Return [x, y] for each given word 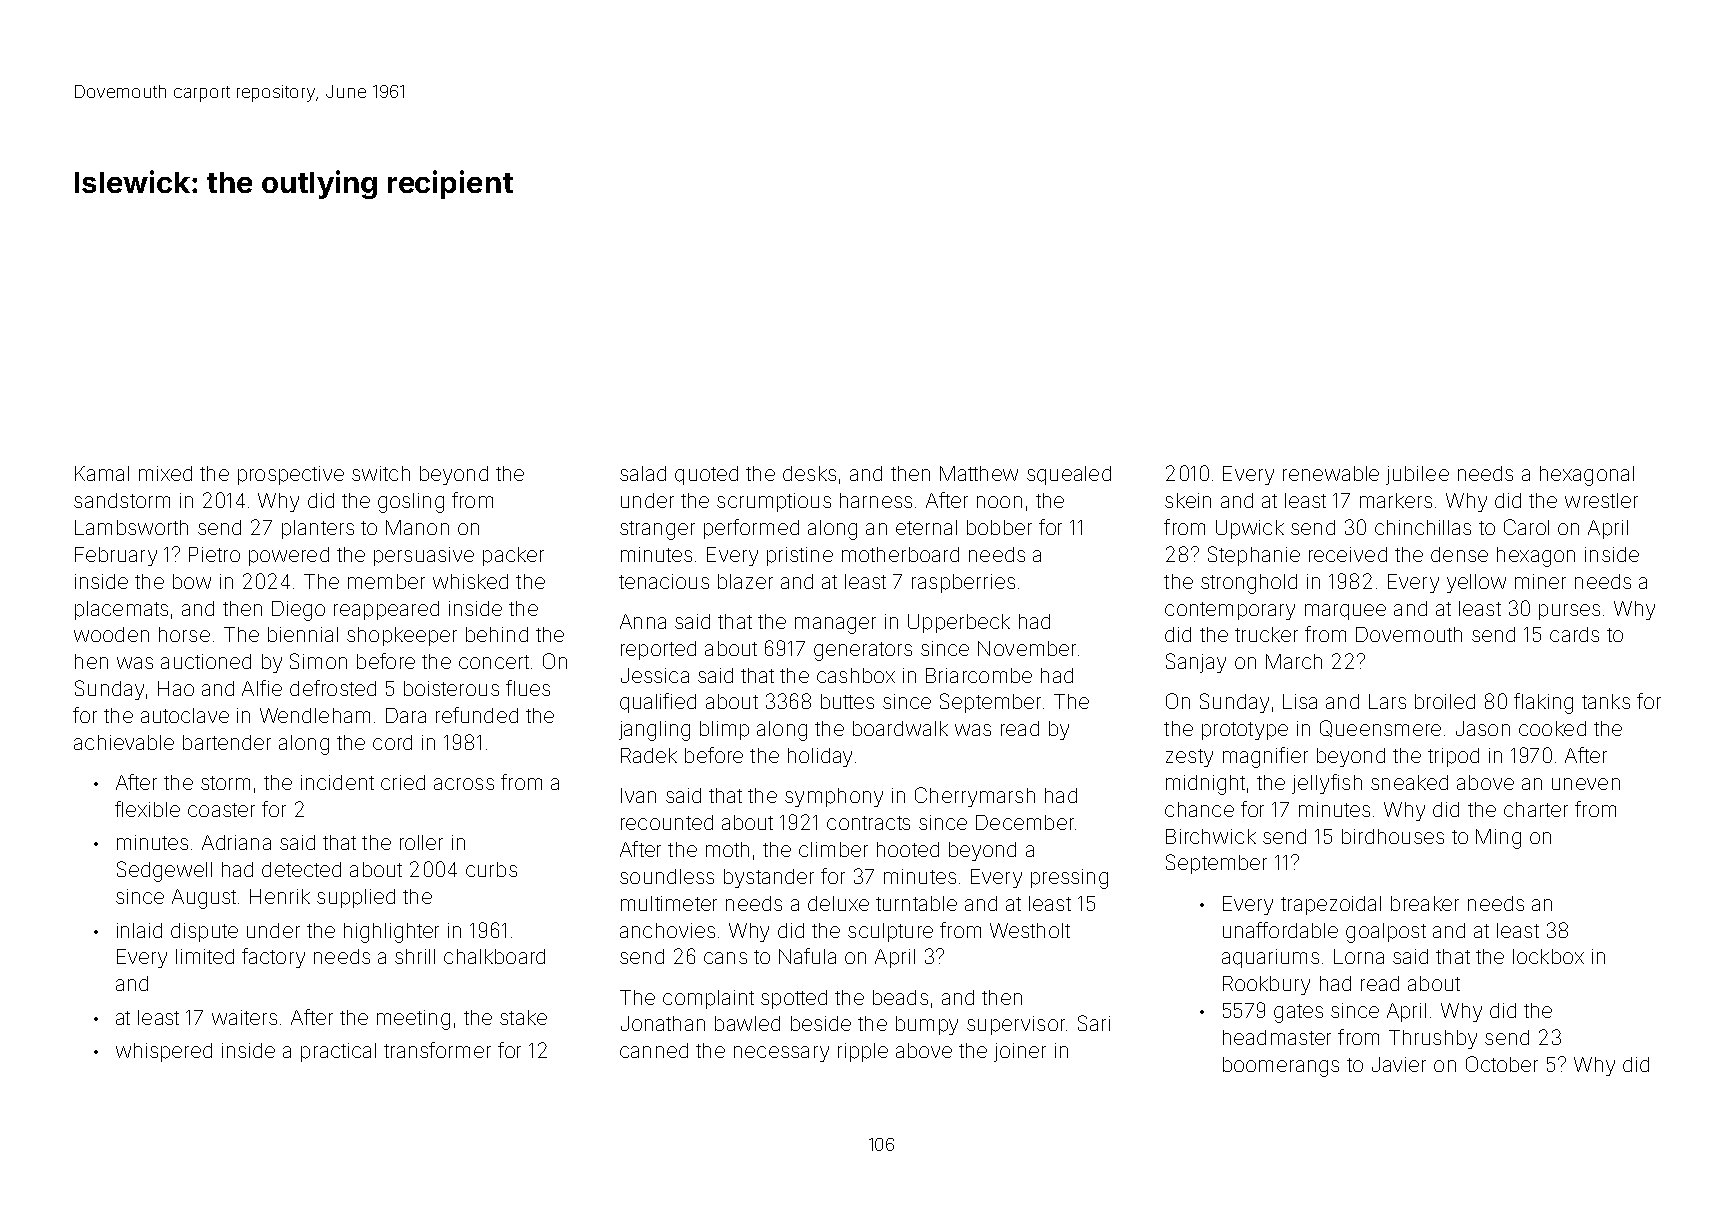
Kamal [102, 473]
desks [809, 473]
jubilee [1417, 475]
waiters [244, 1017]
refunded [477, 715]
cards [1574, 634]
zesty [1189, 758]
